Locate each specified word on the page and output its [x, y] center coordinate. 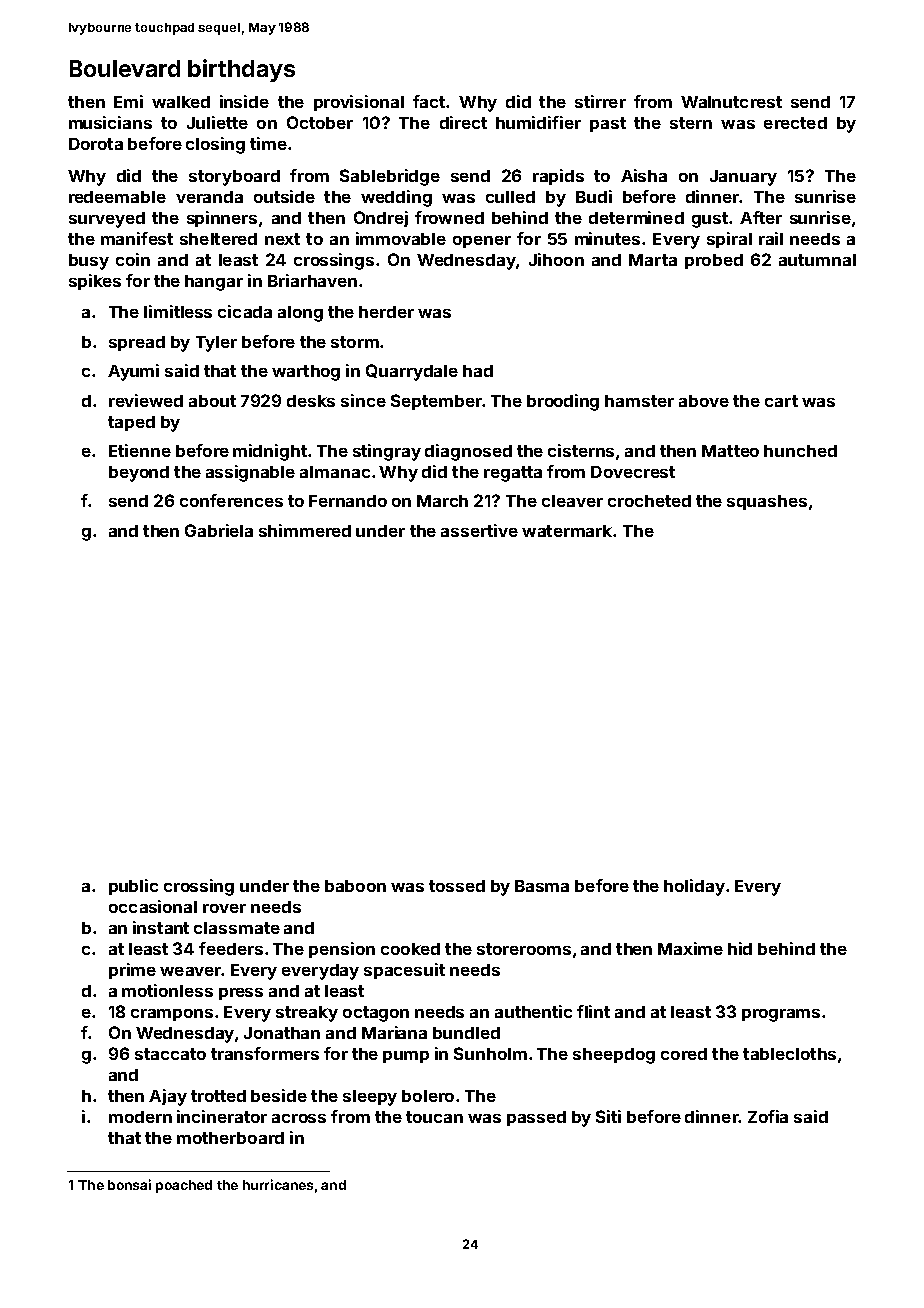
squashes [767, 502]
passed [536, 1118]
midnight [270, 452]
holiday [694, 887]
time [268, 143]
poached [184, 1186]
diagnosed [468, 452]
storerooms [524, 949]
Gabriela [219, 530]
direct [463, 122]
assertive [479, 530]
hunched [800, 451]
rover [224, 908]
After [761, 217]
